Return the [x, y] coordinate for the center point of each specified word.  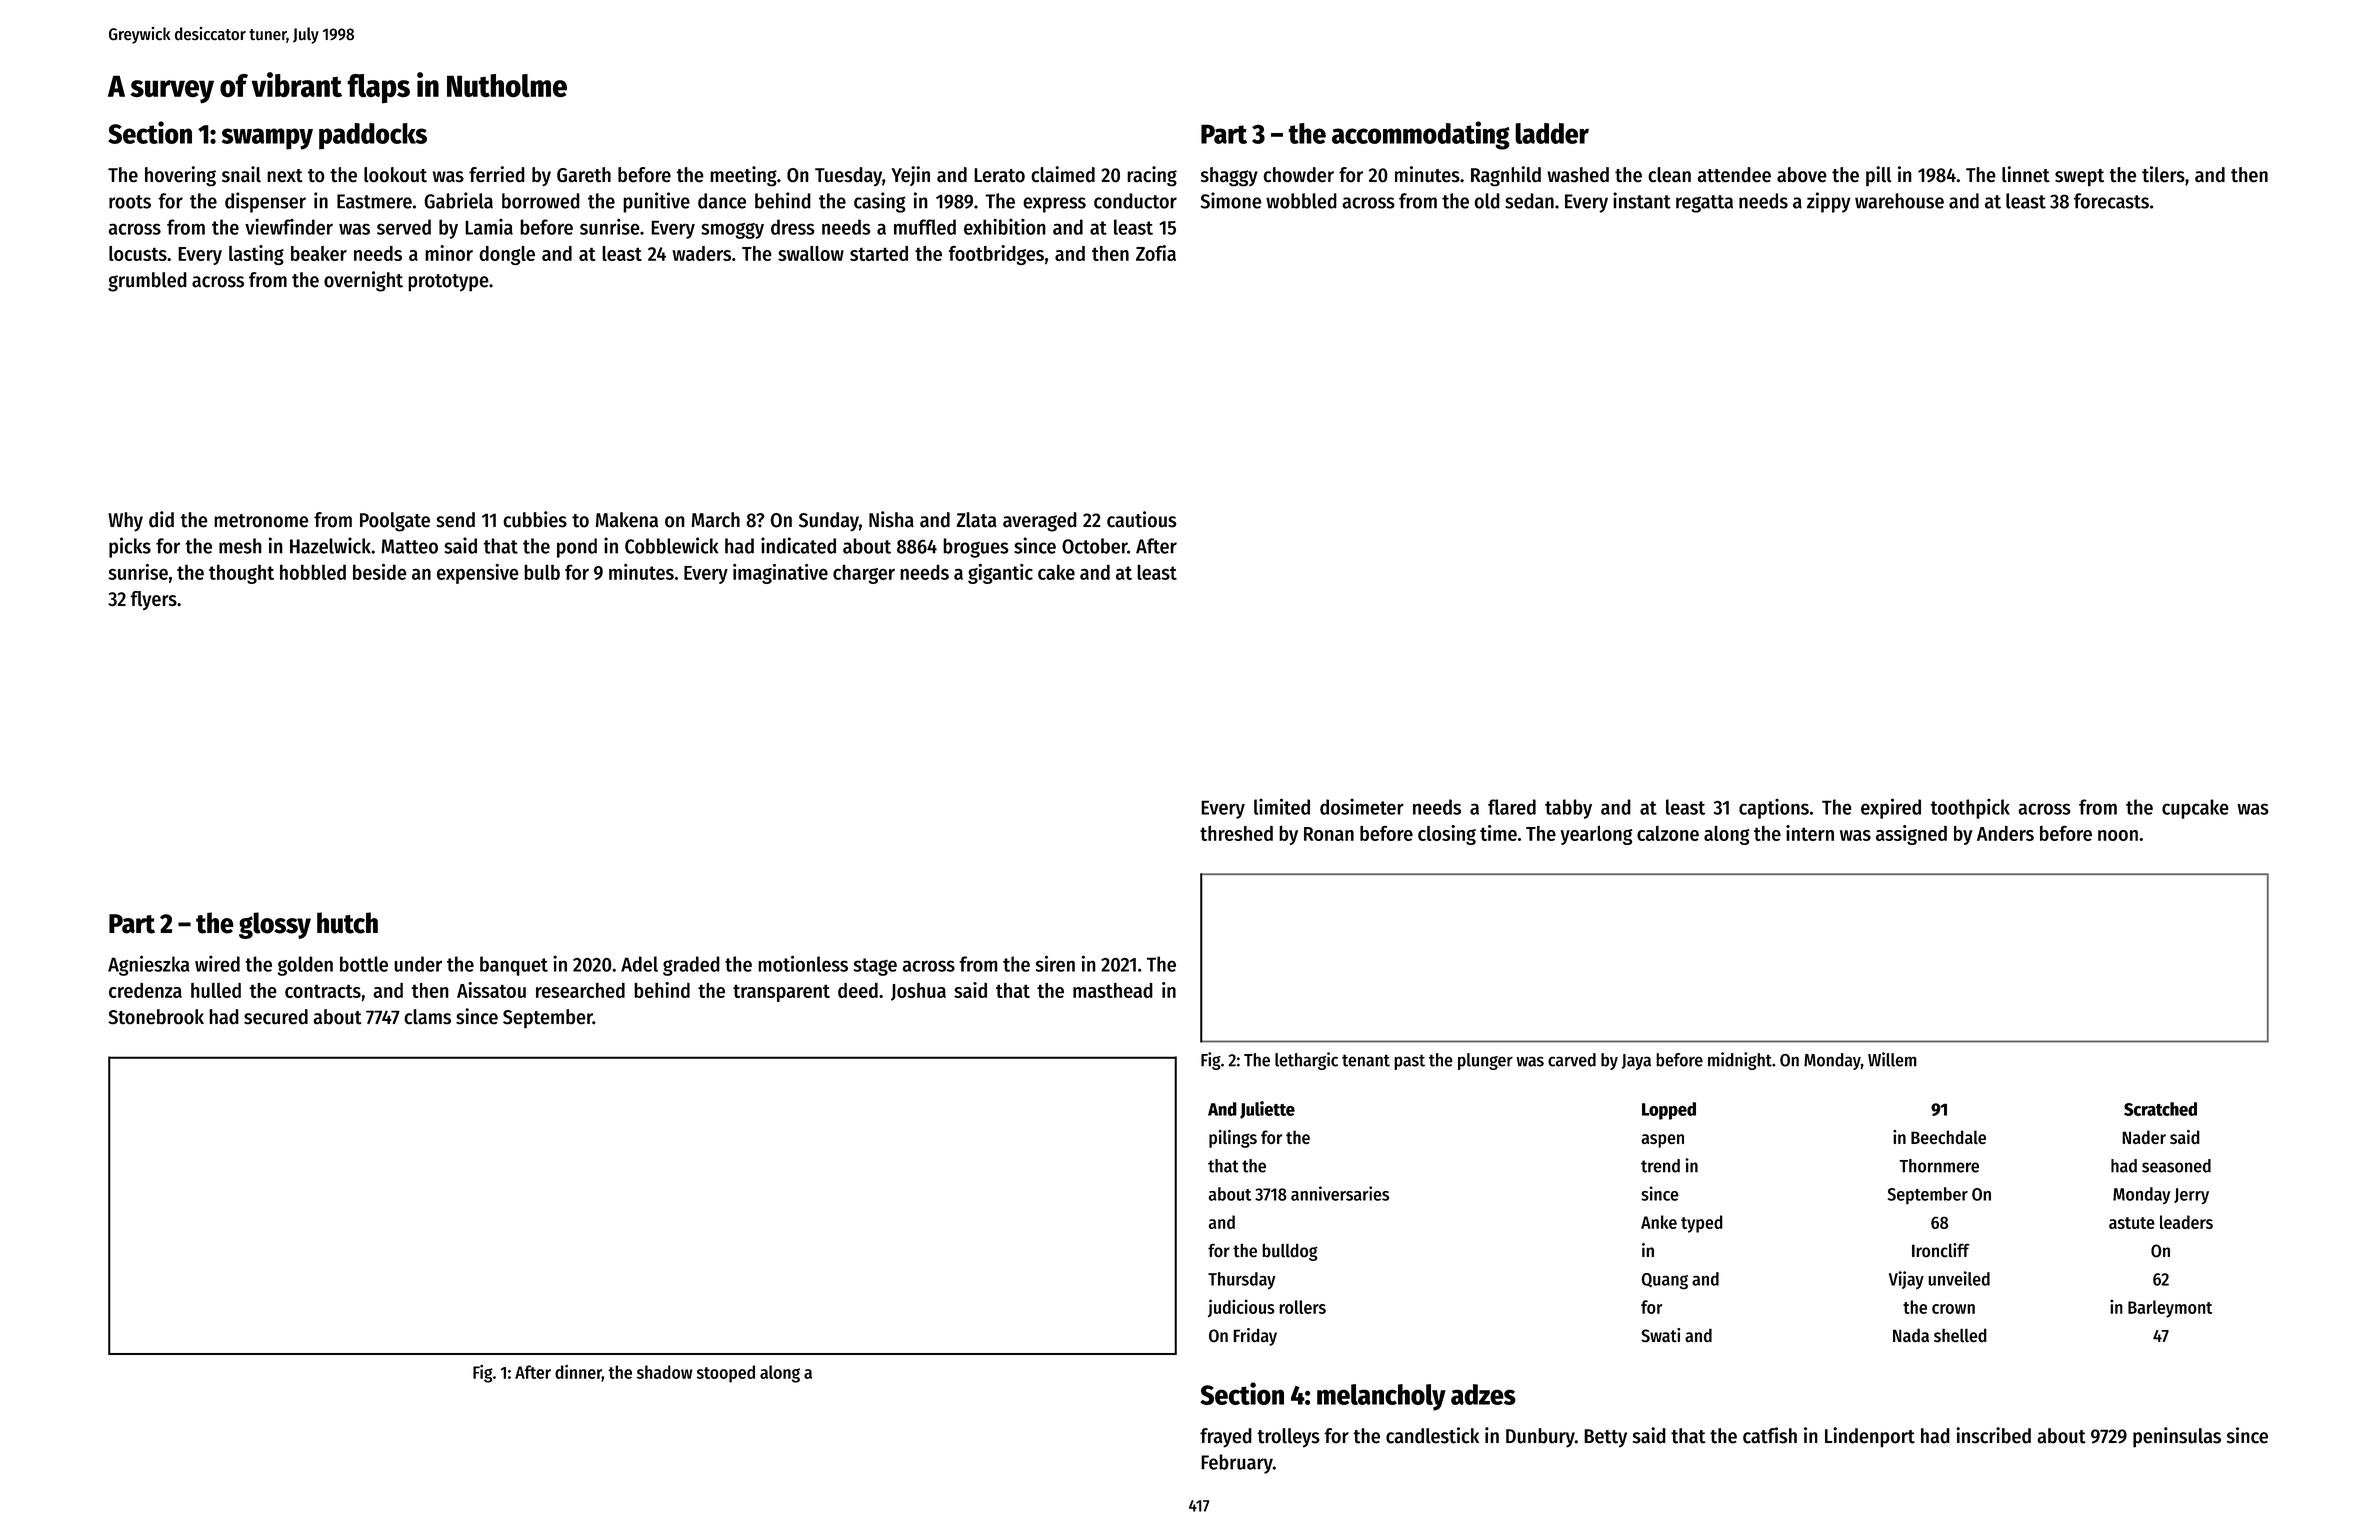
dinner [578, 1372]
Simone [1231, 200]
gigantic [1000, 574]
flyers [153, 600]
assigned [1911, 835]
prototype [448, 283]
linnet [2026, 174]
